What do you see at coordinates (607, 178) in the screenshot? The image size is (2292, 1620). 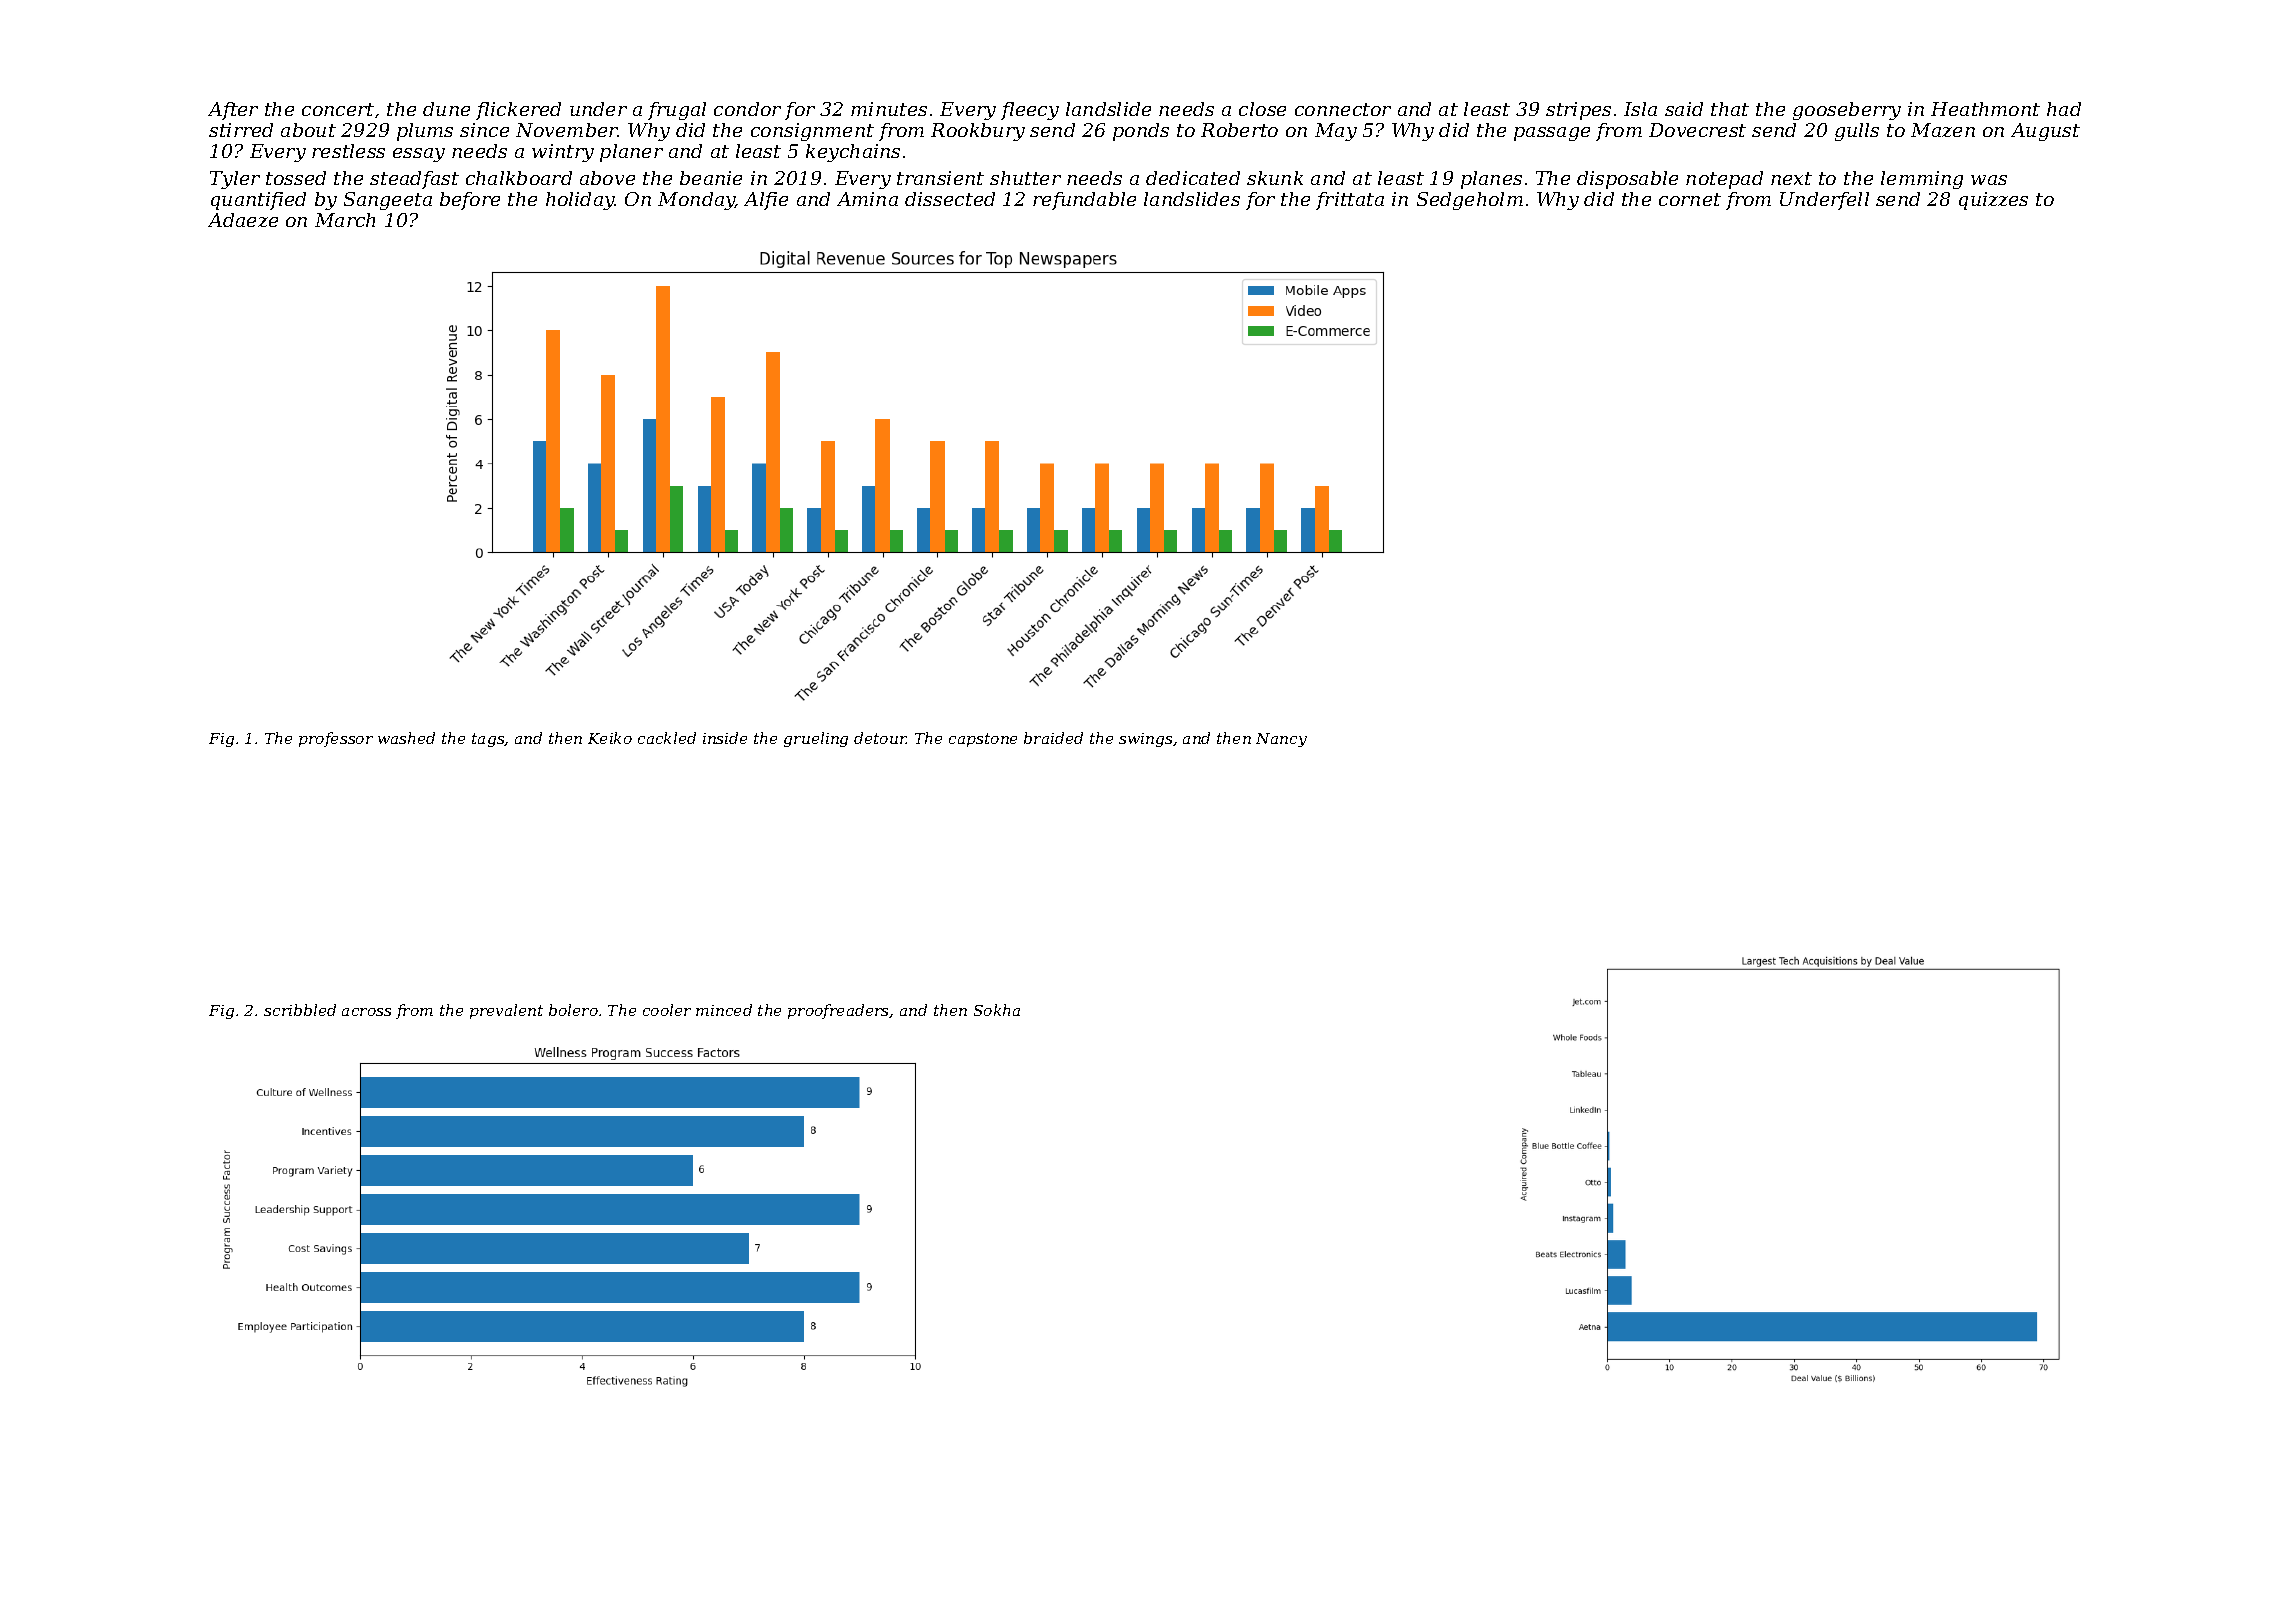 I see `above` at bounding box center [607, 178].
